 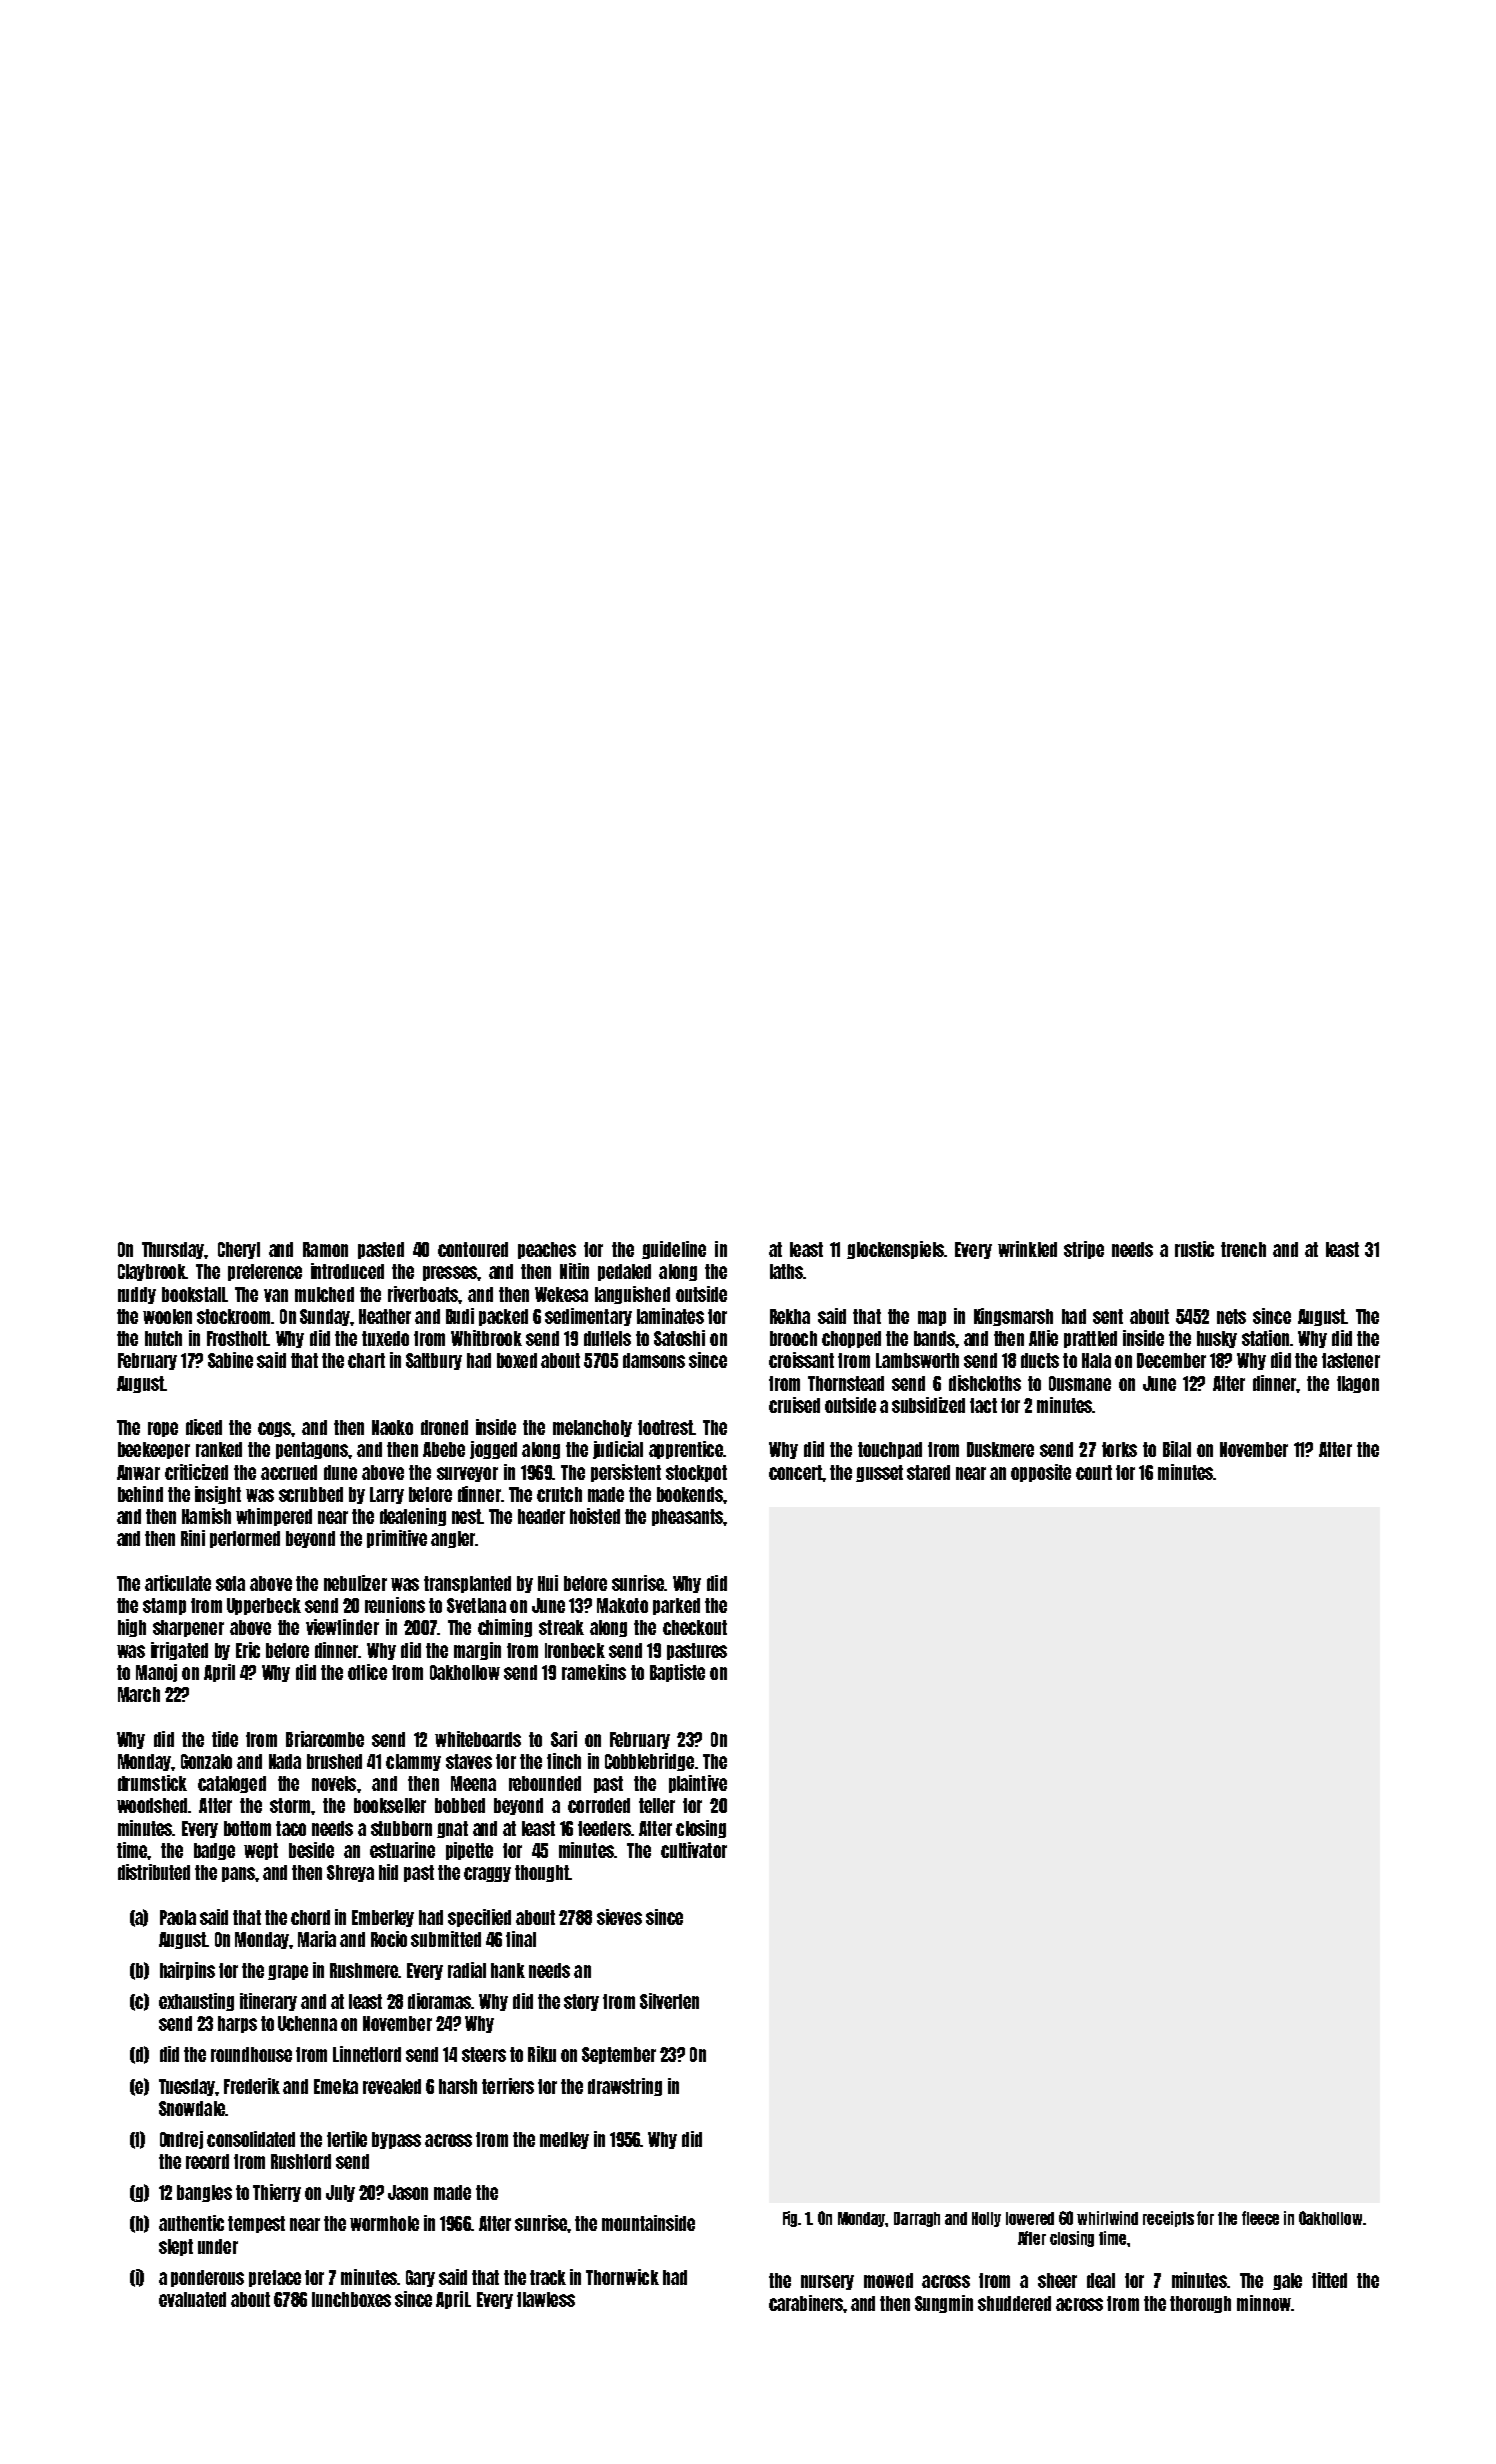 I want to click on Frostholt, so click(x=237, y=1338).
